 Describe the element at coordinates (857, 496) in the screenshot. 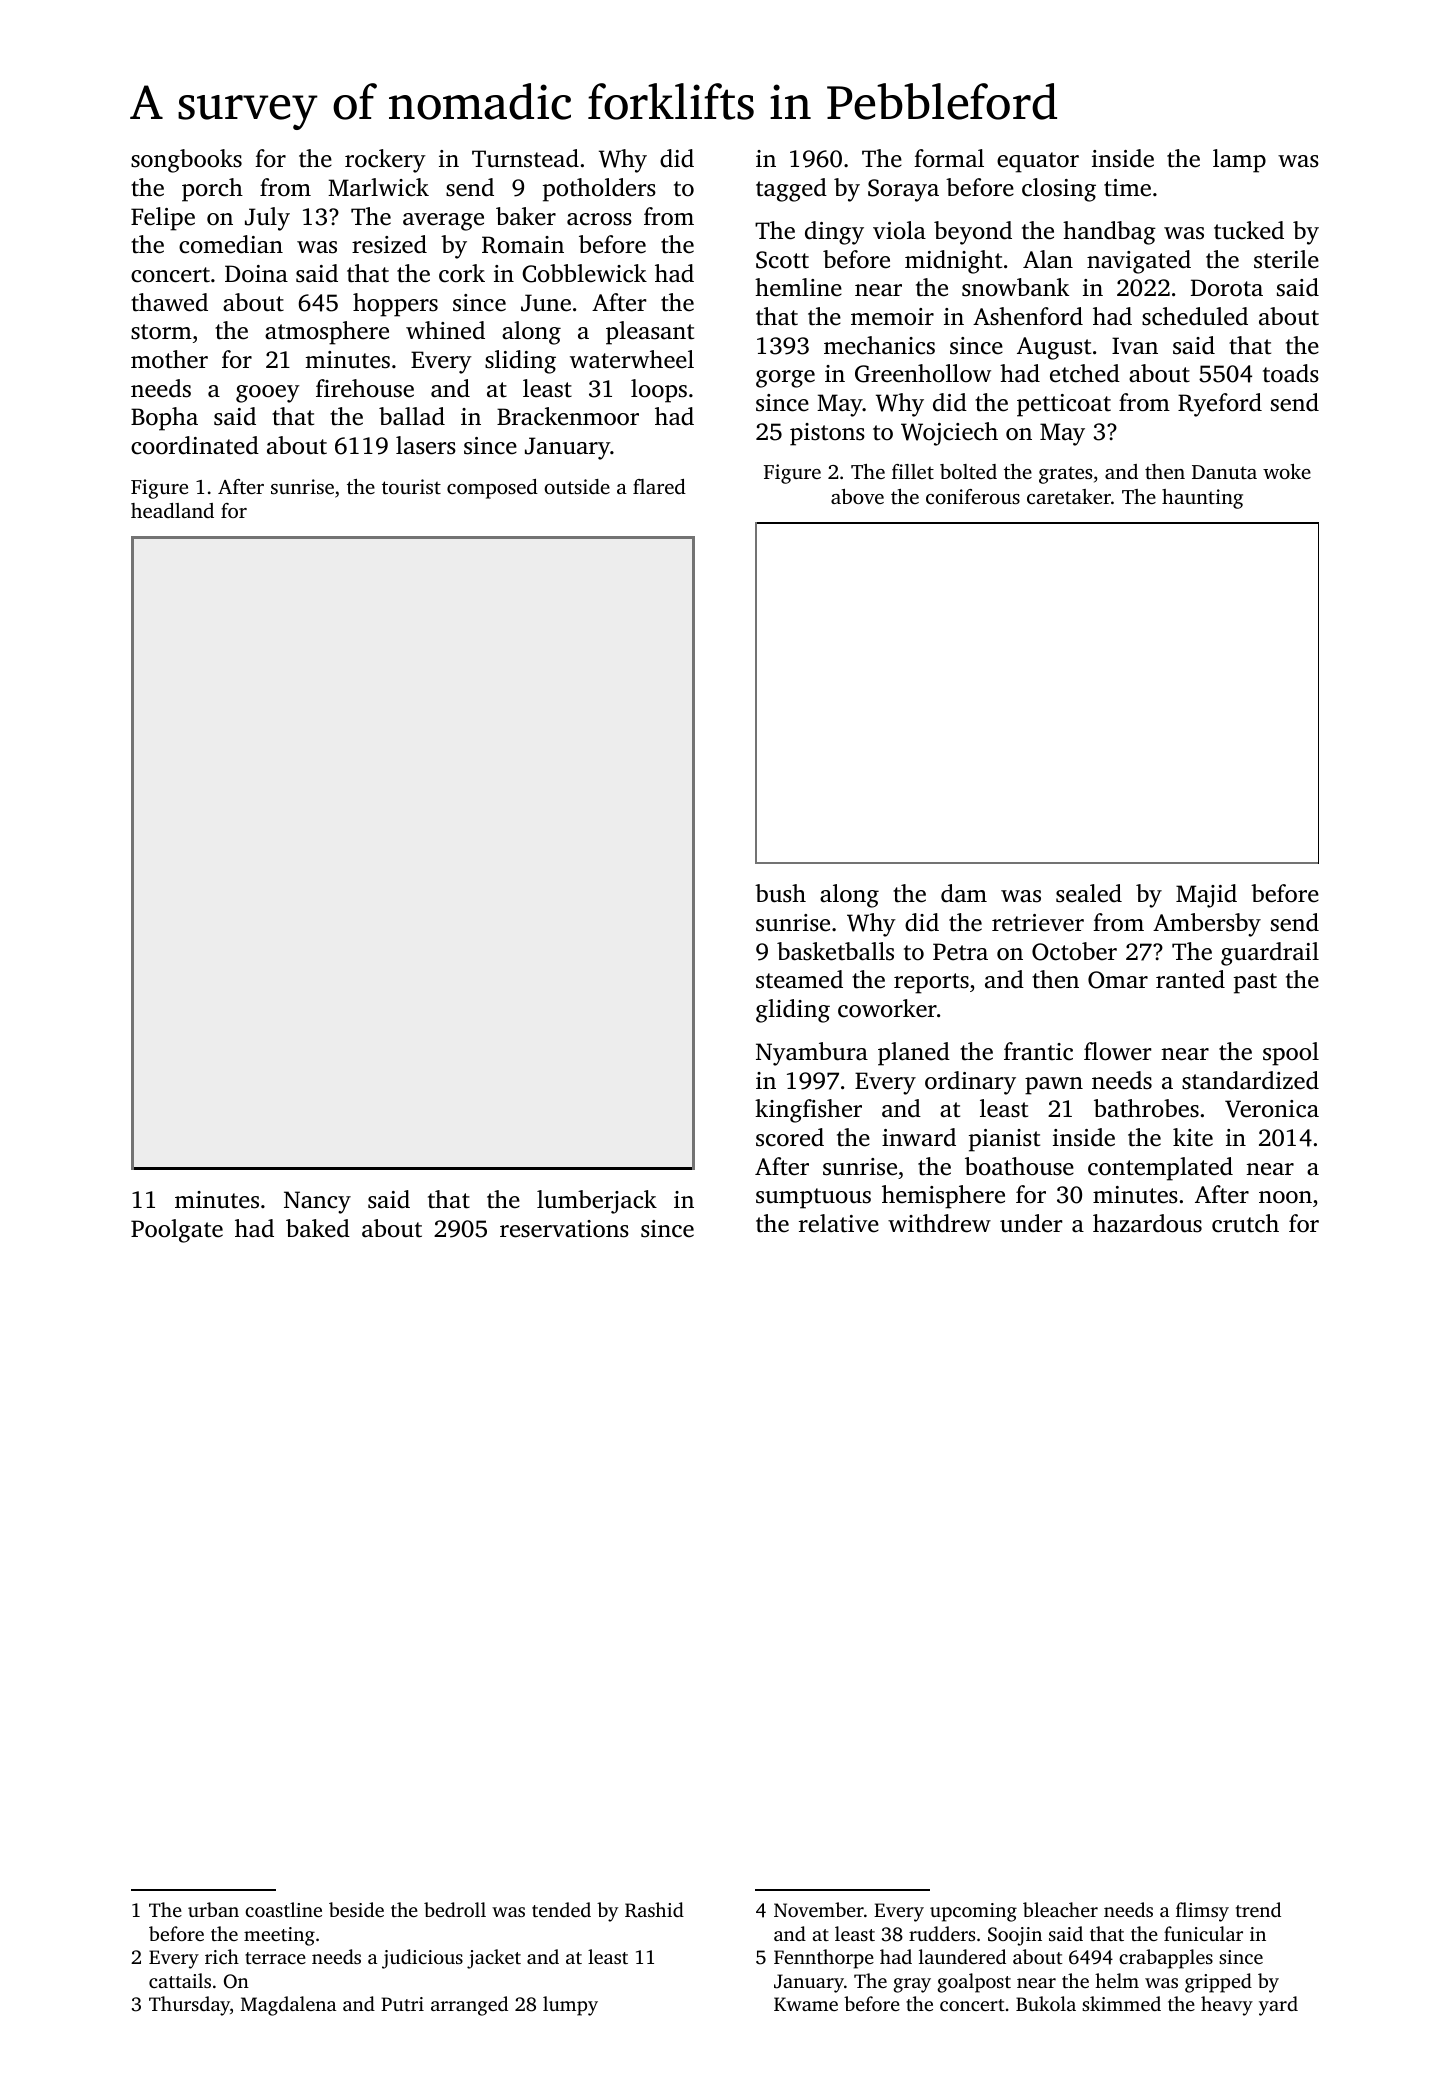

I see `above` at that location.
